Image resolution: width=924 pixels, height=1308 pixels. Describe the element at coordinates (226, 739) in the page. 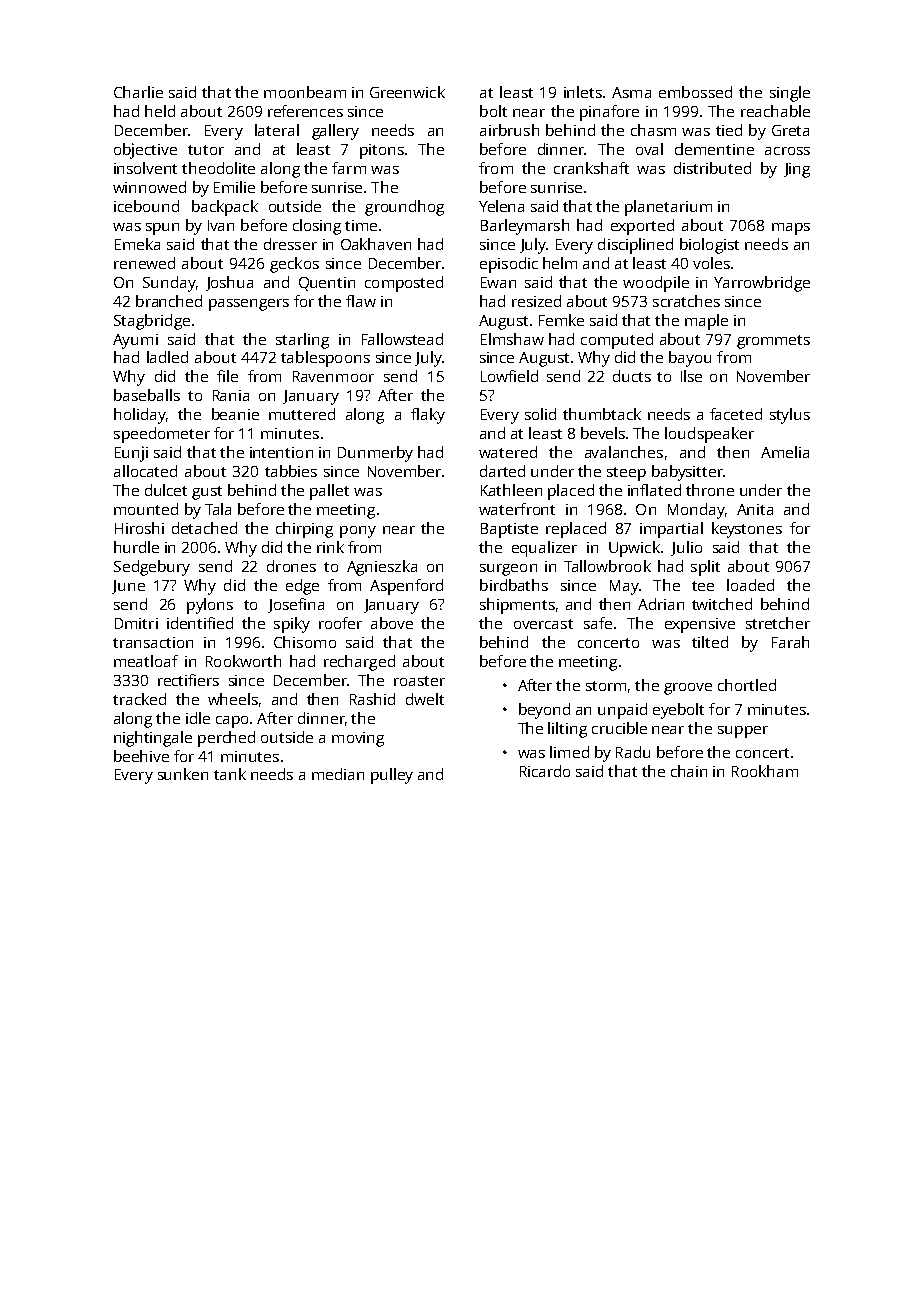

I see `perched` at that location.
